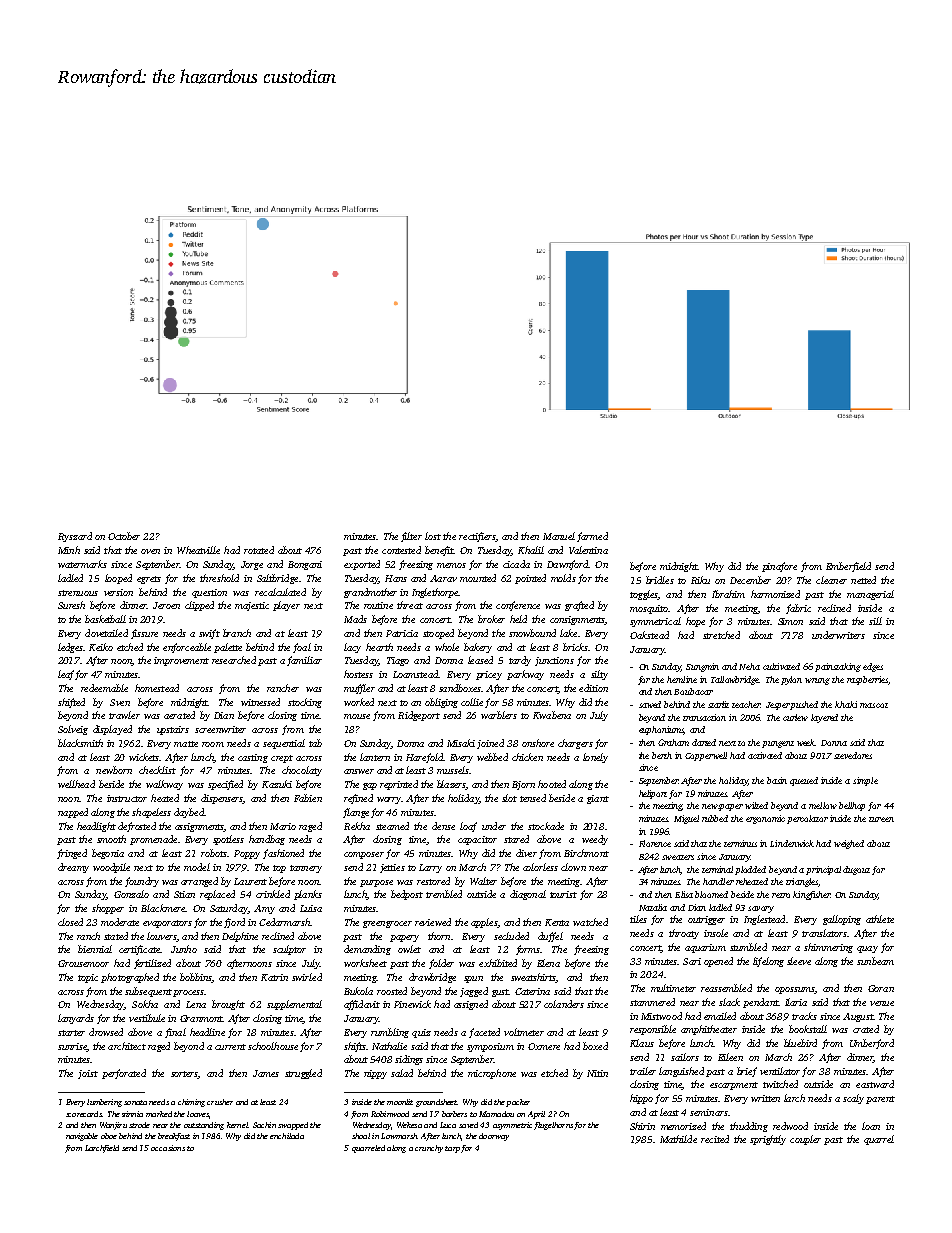 Image resolution: width=952 pixels, height=1233 pixels. I want to click on Misaki, so click(461, 743).
